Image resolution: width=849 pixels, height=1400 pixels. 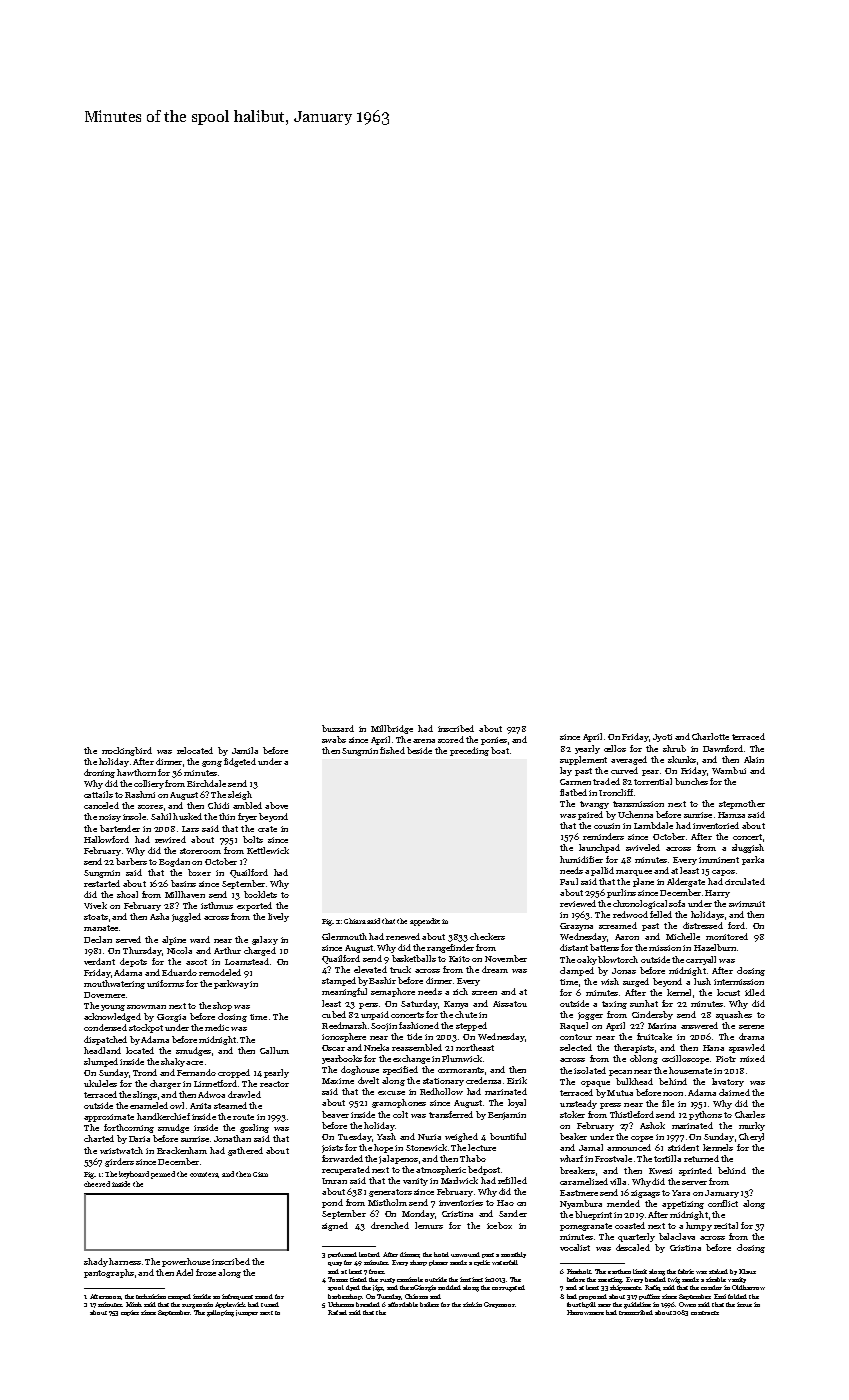 What do you see at coordinates (127, 751) in the screenshot?
I see `mockingbird` at bounding box center [127, 751].
